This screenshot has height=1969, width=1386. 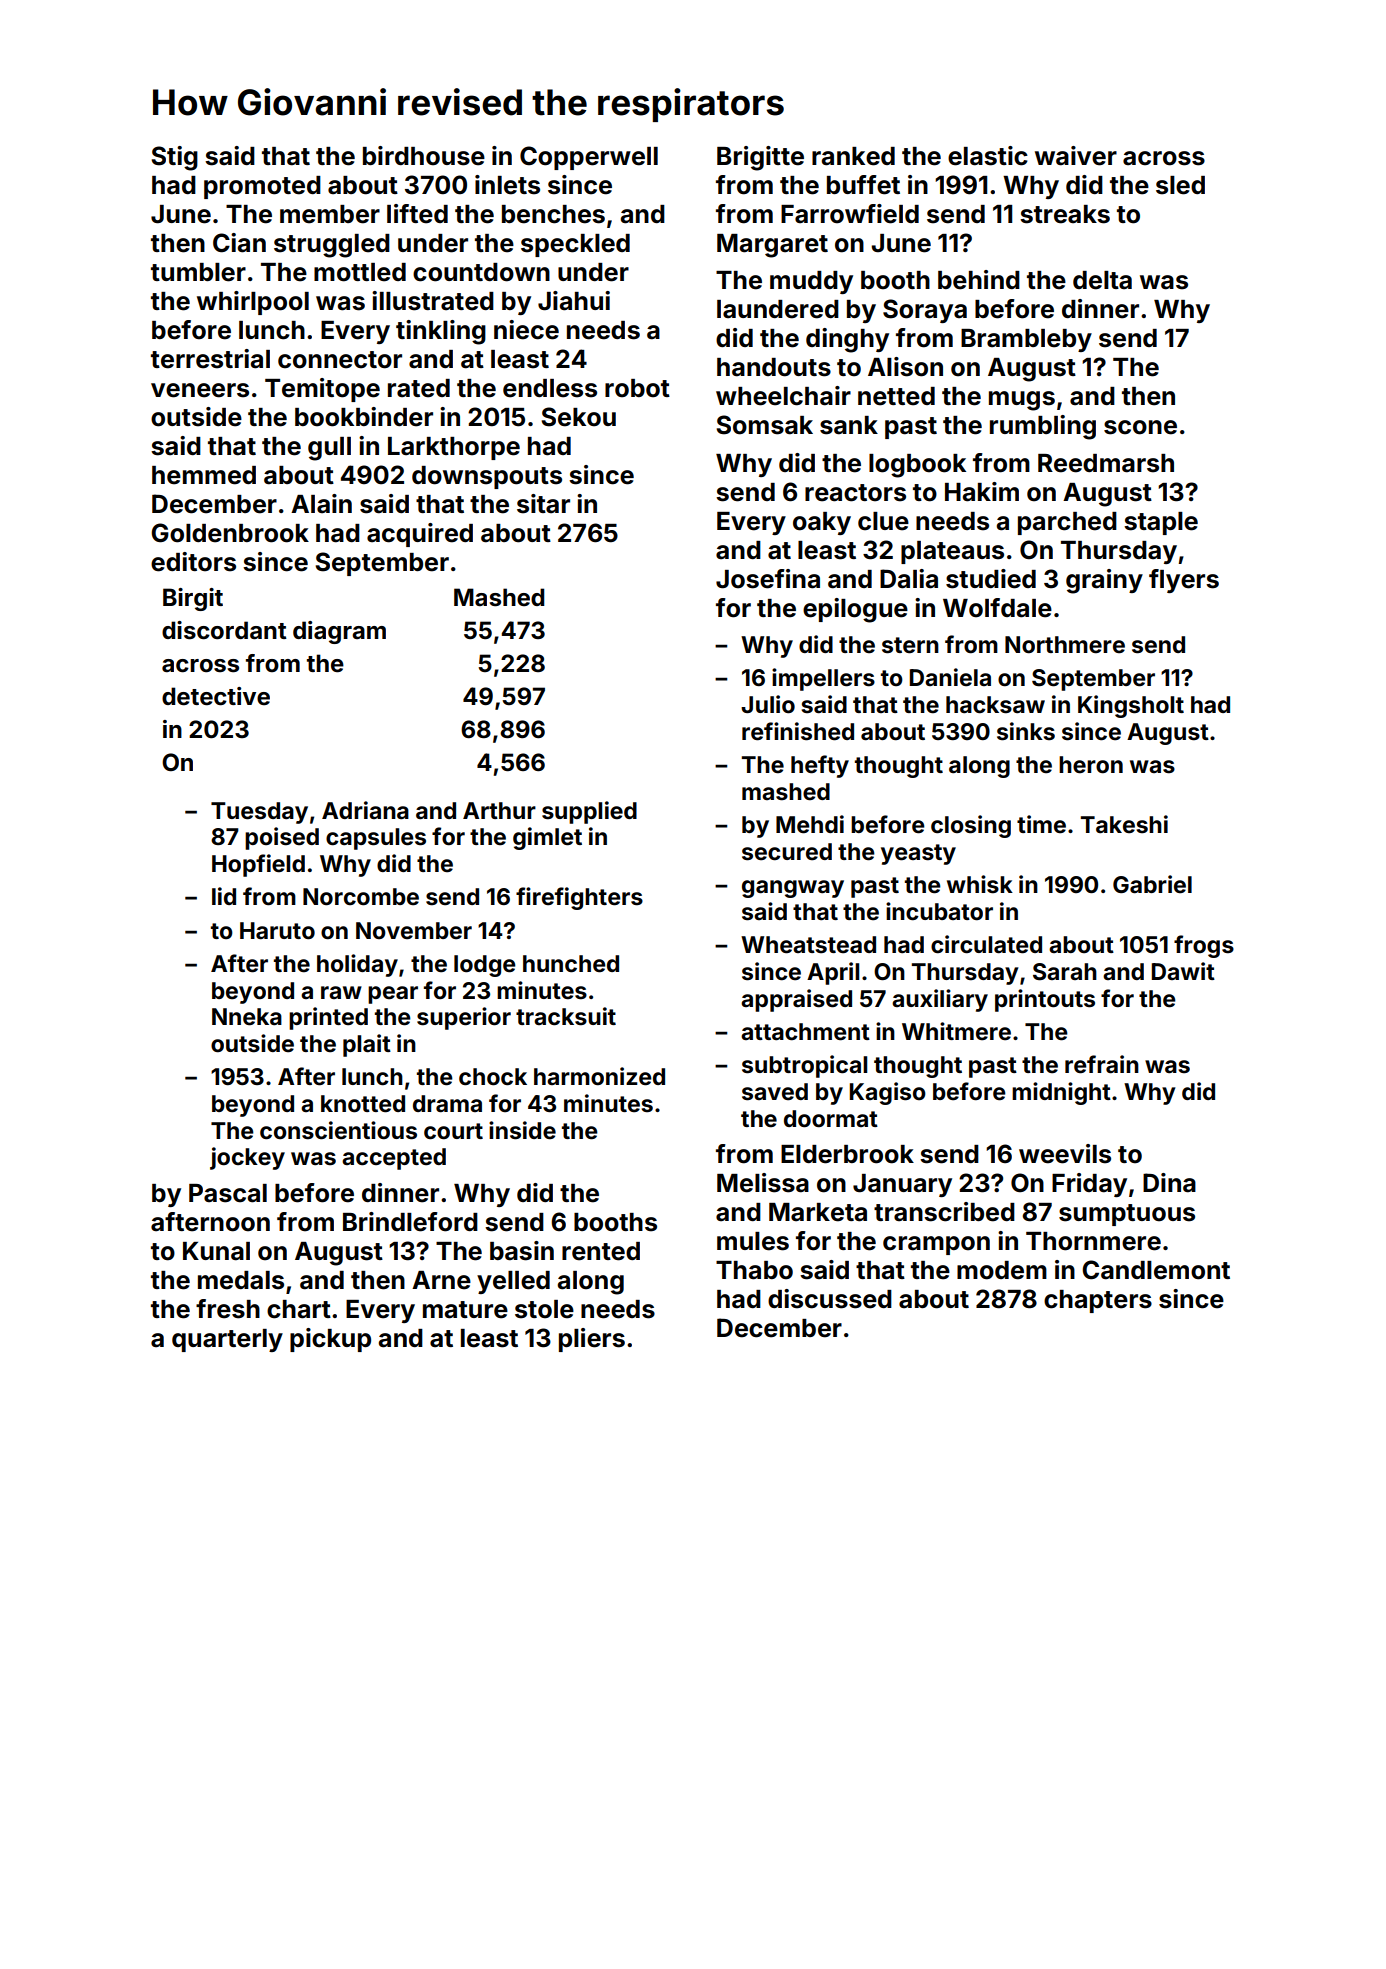 I want to click on Copperwell, so click(x=589, y=158).
